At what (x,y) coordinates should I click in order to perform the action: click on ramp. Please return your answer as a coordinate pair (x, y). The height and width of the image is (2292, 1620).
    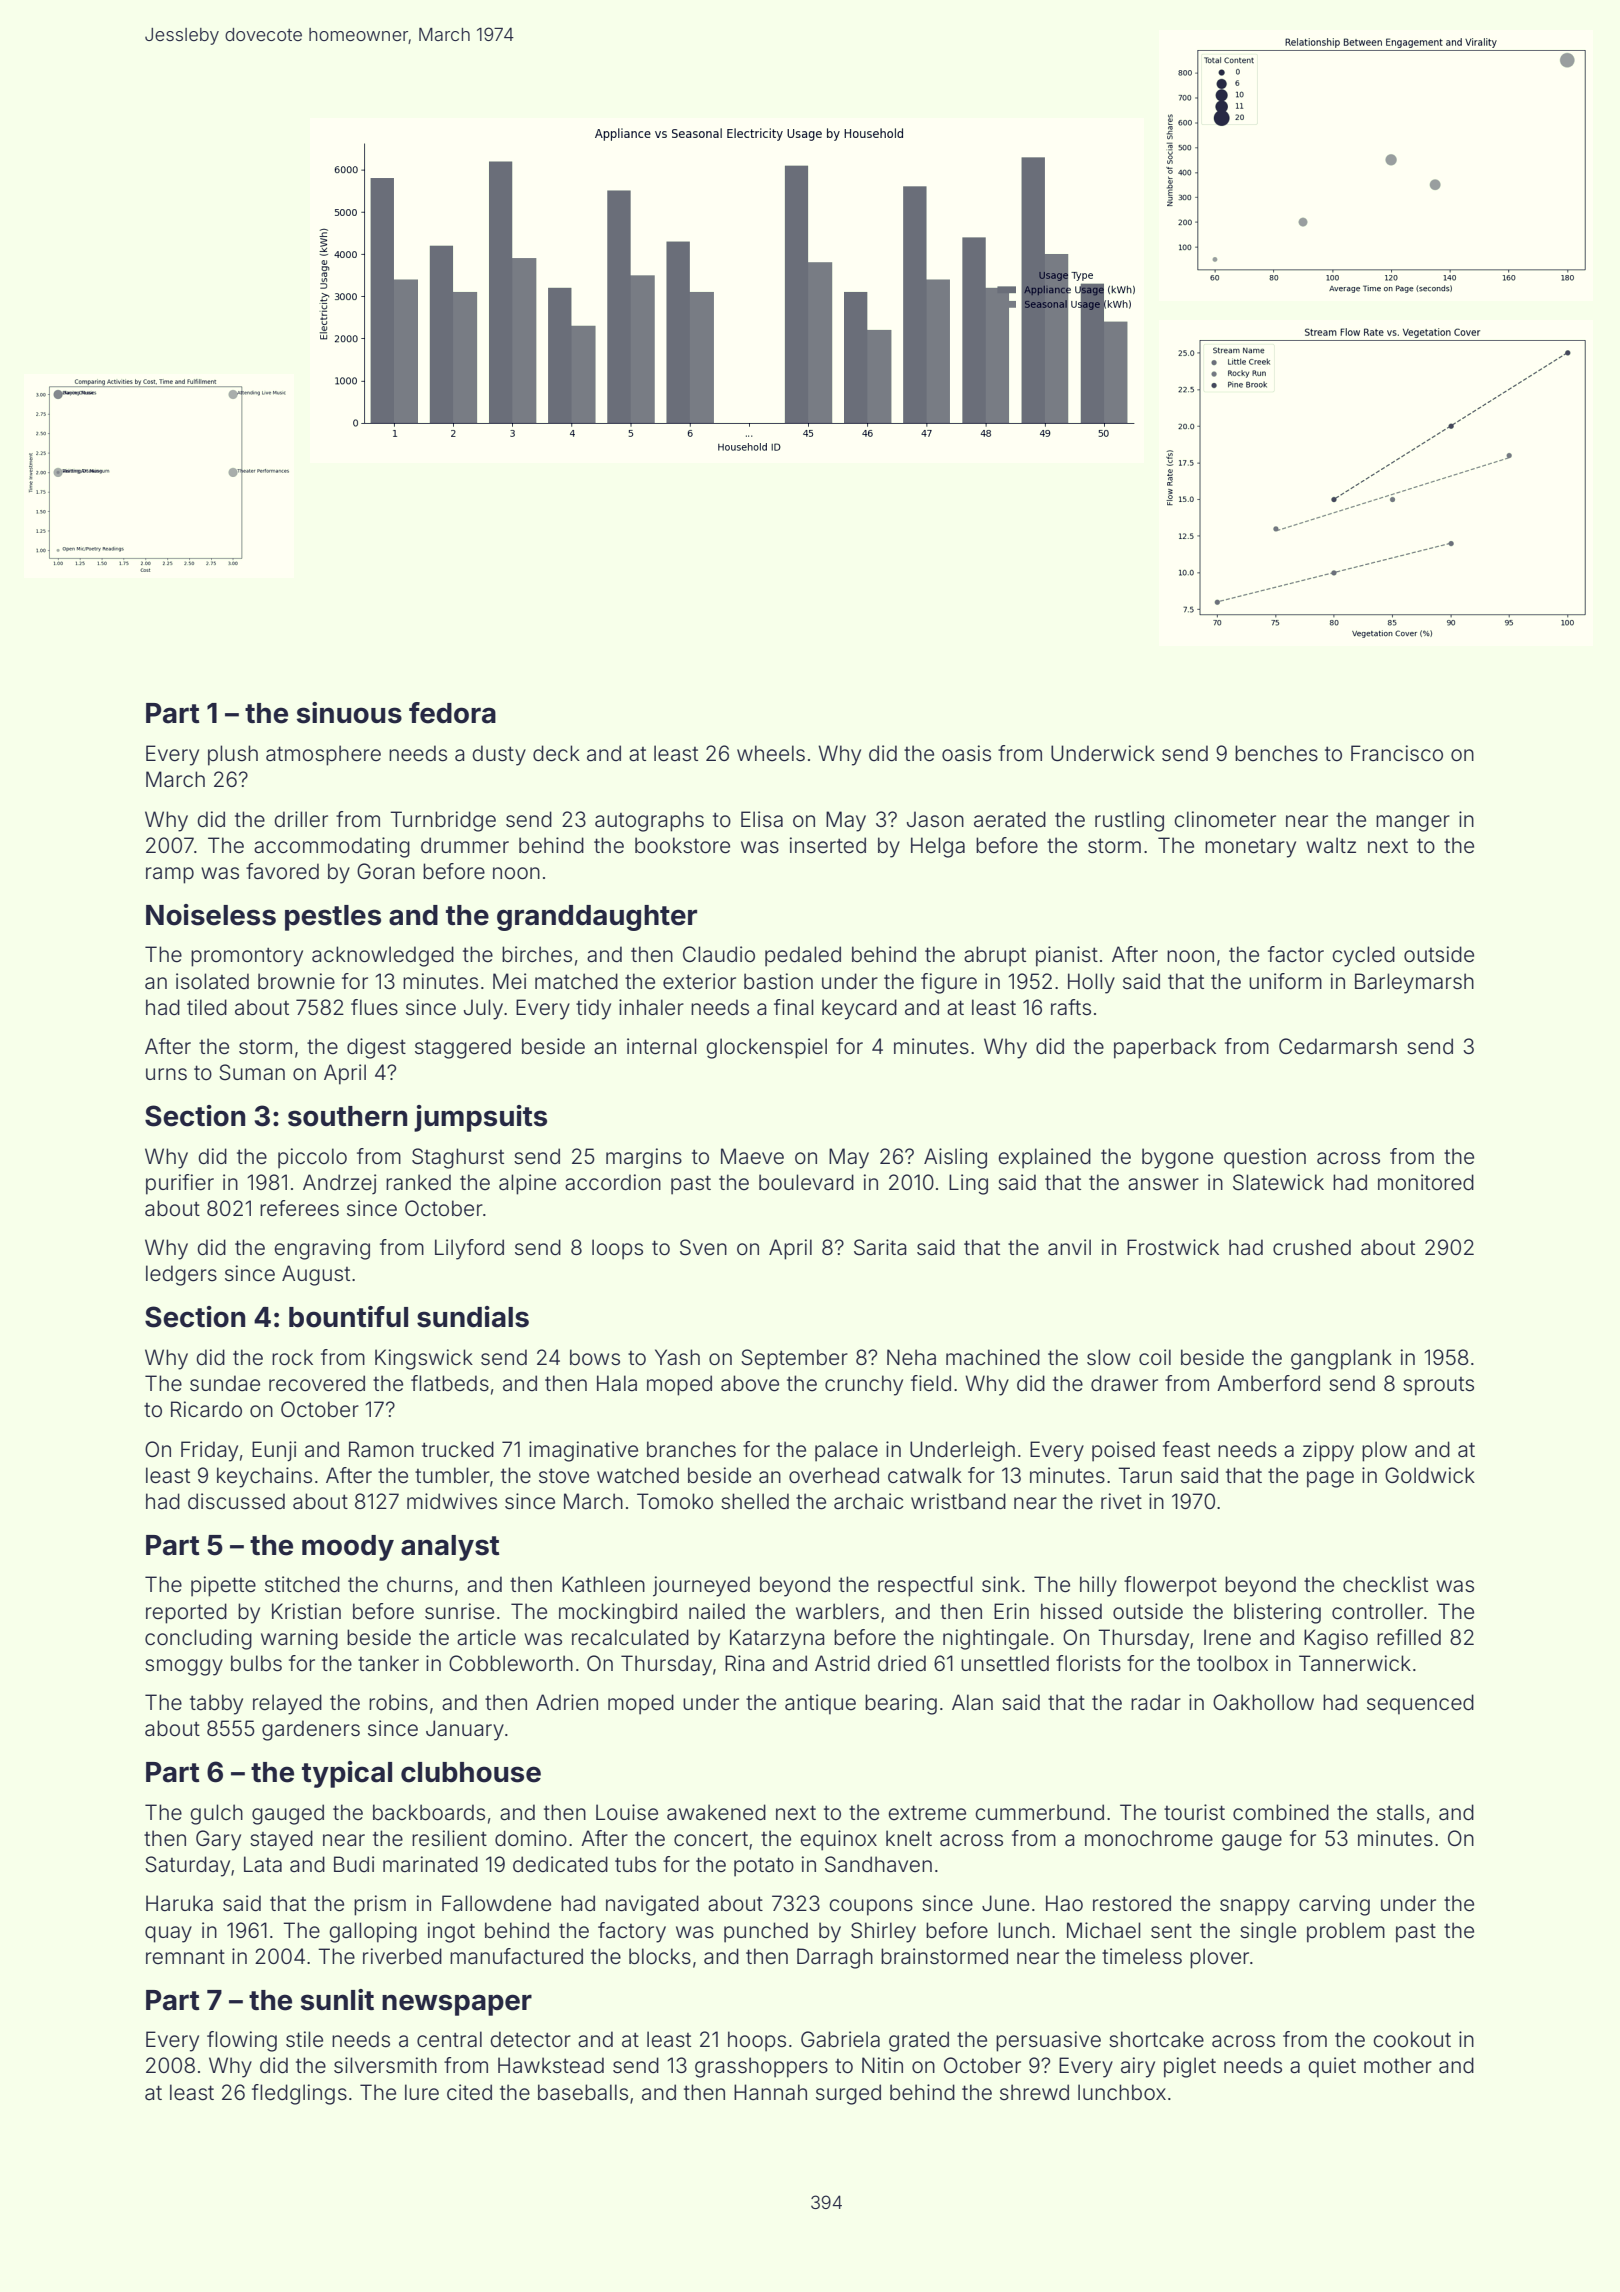
    Looking at the image, I should click on (170, 875).
